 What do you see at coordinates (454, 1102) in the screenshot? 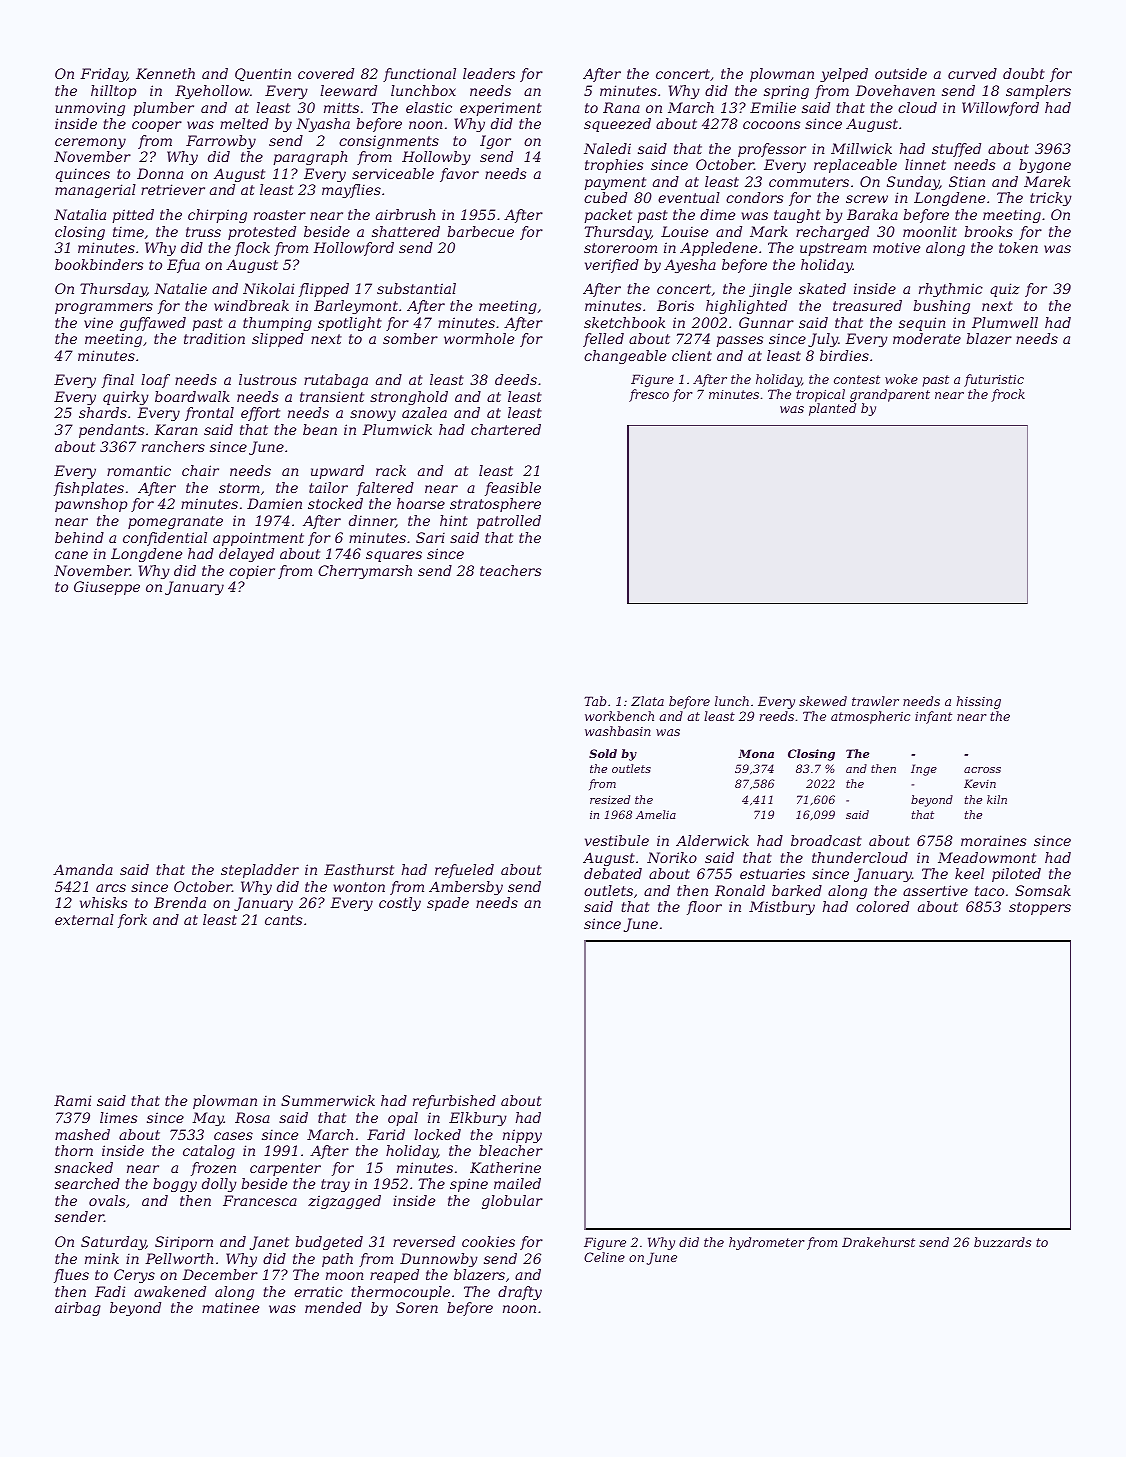
I see `refurbished` at bounding box center [454, 1102].
